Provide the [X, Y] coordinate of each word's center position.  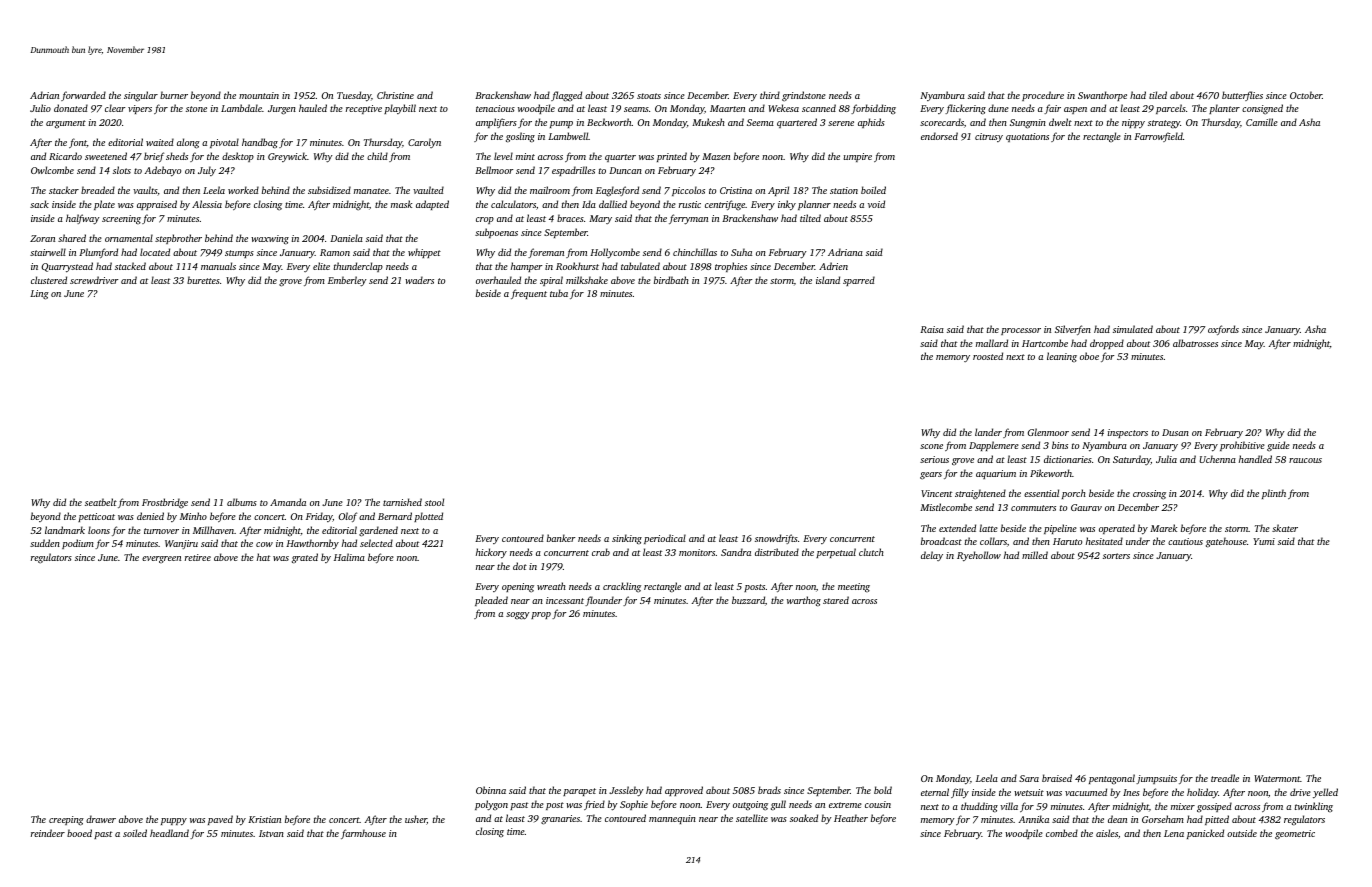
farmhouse [363, 834]
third [770, 95]
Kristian [264, 819]
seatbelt [101, 502]
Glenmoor [1048, 432]
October [1306, 95]
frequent [529, 294]
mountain [259, 95]
